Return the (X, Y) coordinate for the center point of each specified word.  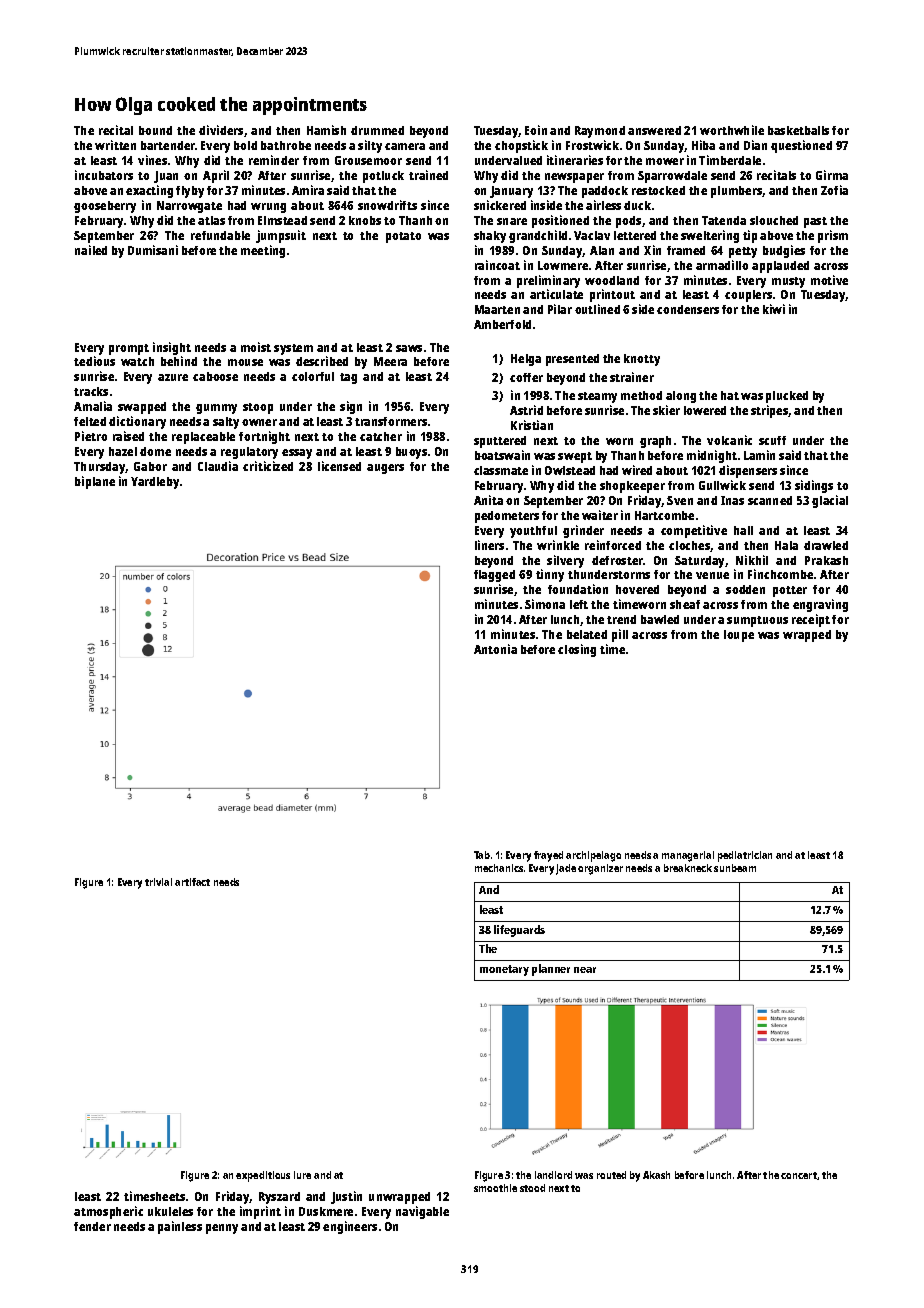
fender (92, 1226)
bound (155, 130)
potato (403, 237)
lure (302, 1175)
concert (799, 1175)
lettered (635, 235)
